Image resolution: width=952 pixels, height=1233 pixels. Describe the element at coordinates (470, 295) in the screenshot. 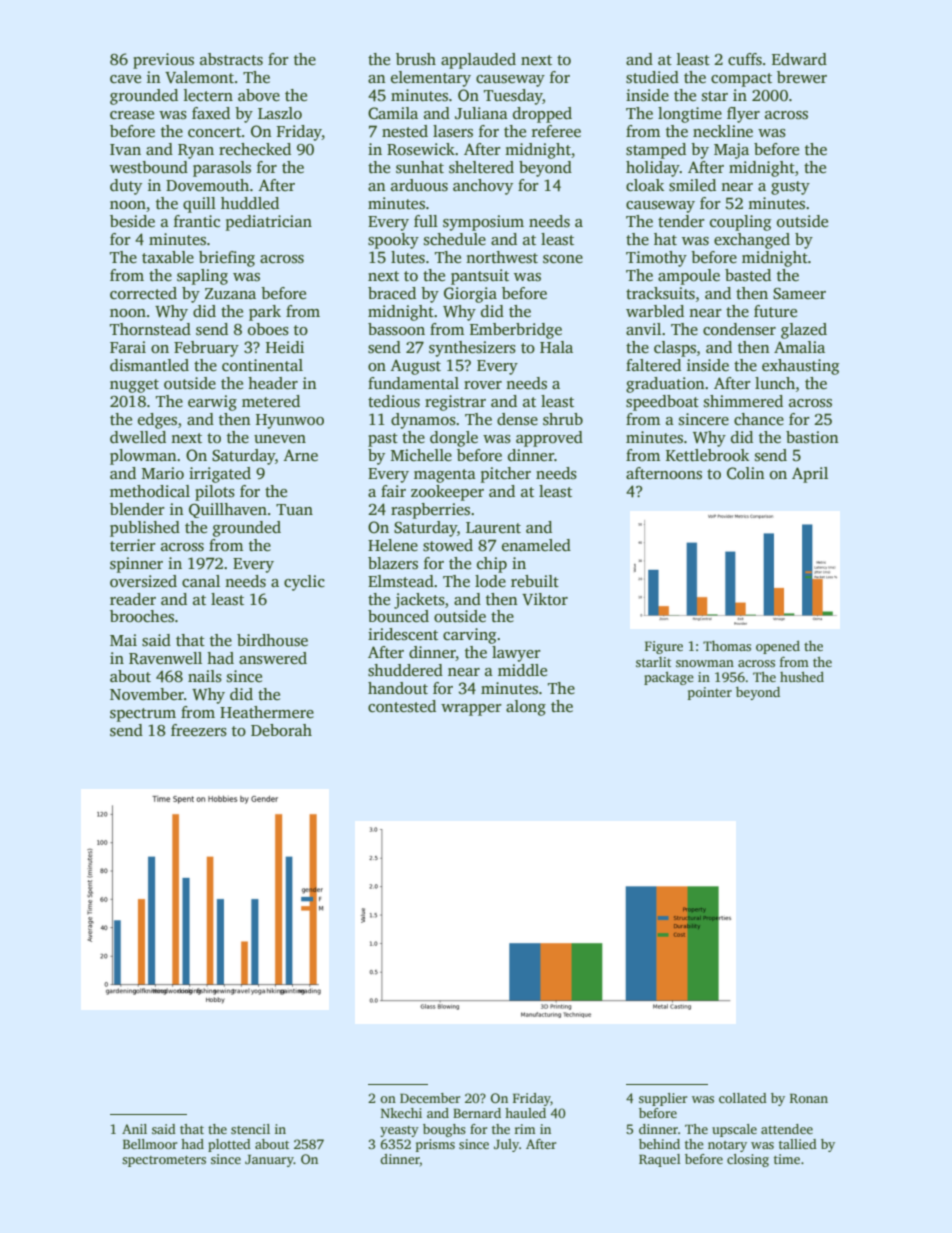

I see `Giorgia` at that location.
